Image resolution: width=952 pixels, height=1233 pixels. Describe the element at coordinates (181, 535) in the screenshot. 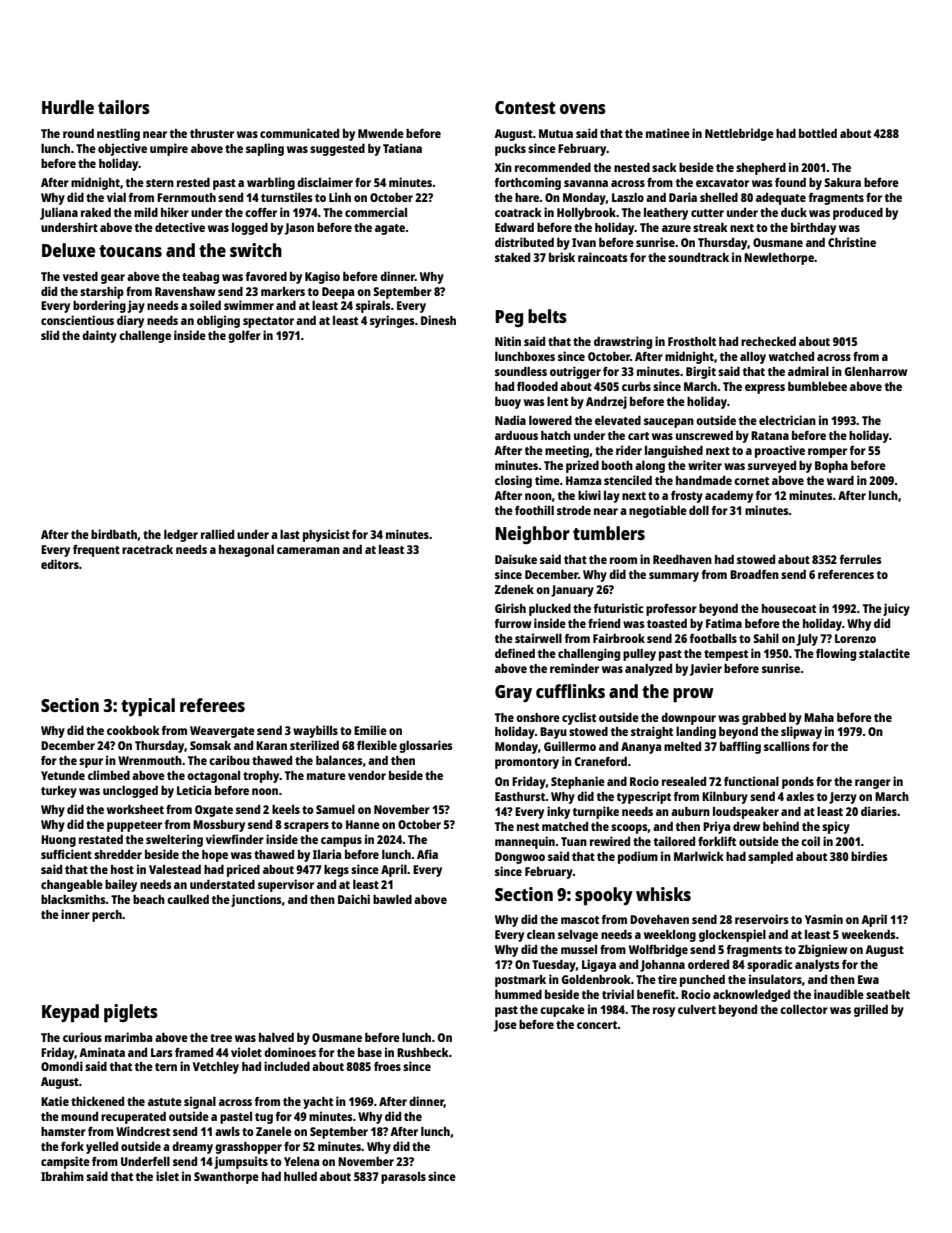

I see `ledger` at that location.
